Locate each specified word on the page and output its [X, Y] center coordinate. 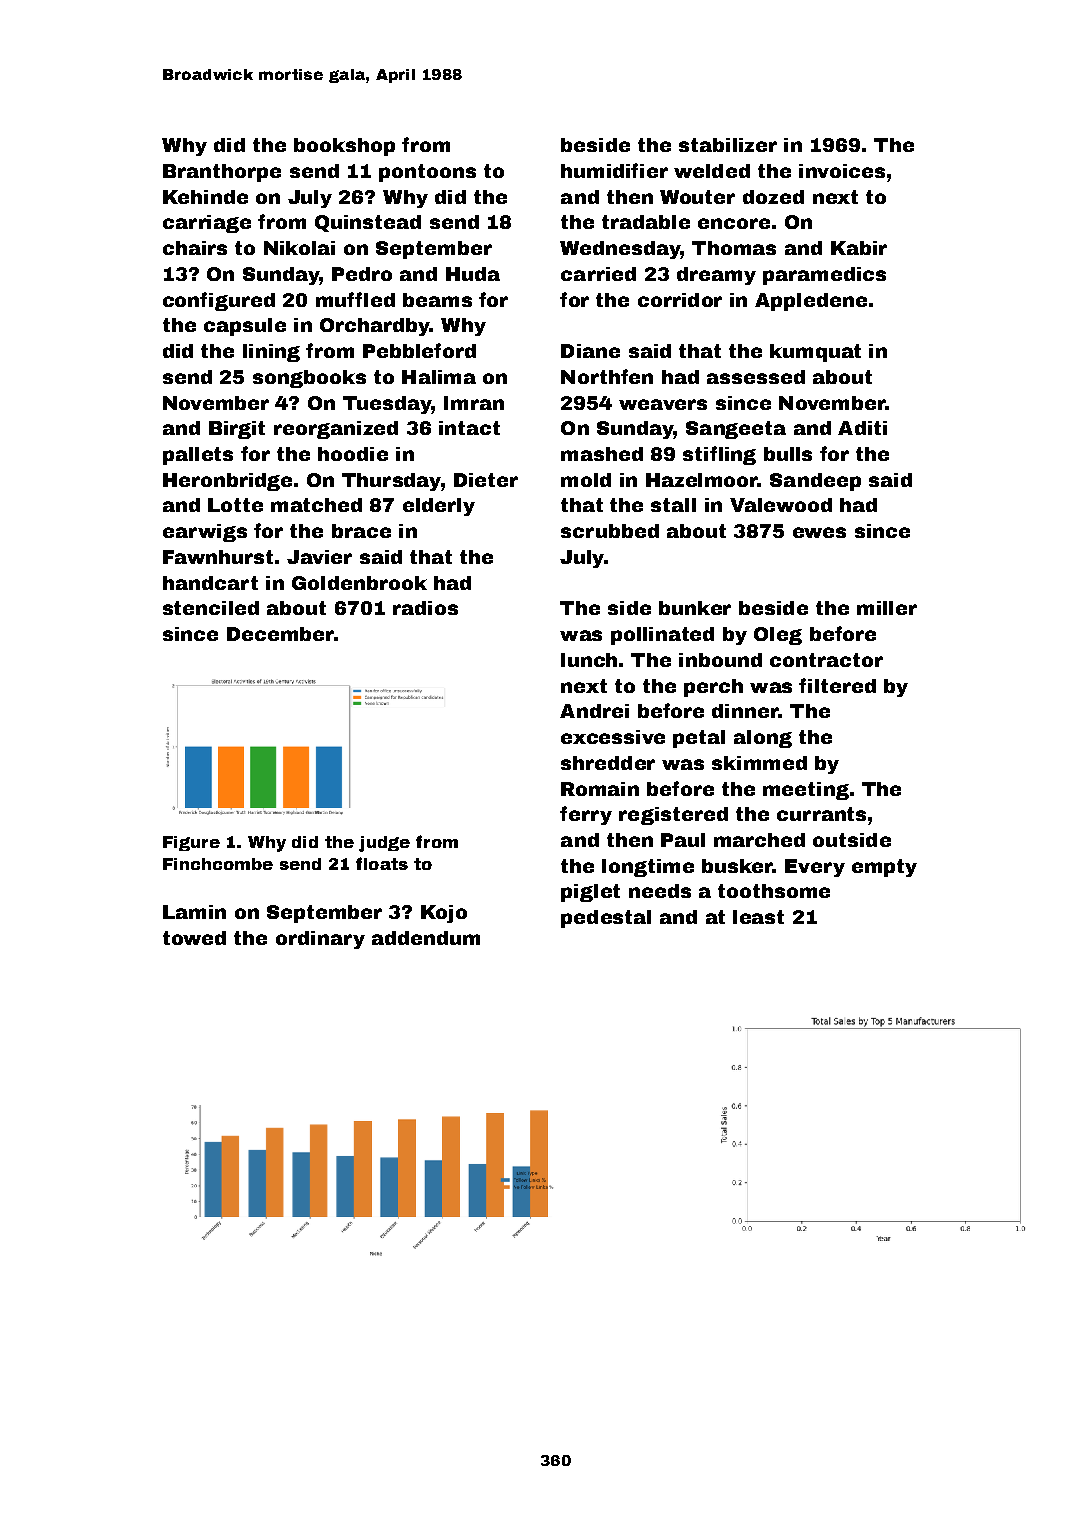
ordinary [320, 940]
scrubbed [610, 531]
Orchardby [375, 327]
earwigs [205, 533]
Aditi [862, 428]
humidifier [614, 170]
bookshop [344, 147]
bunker [695, 608]
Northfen [607, 376]
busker [737, 866]
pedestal [606, 919]
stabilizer [728, 145]
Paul [683, 840]
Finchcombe [218, 864]
